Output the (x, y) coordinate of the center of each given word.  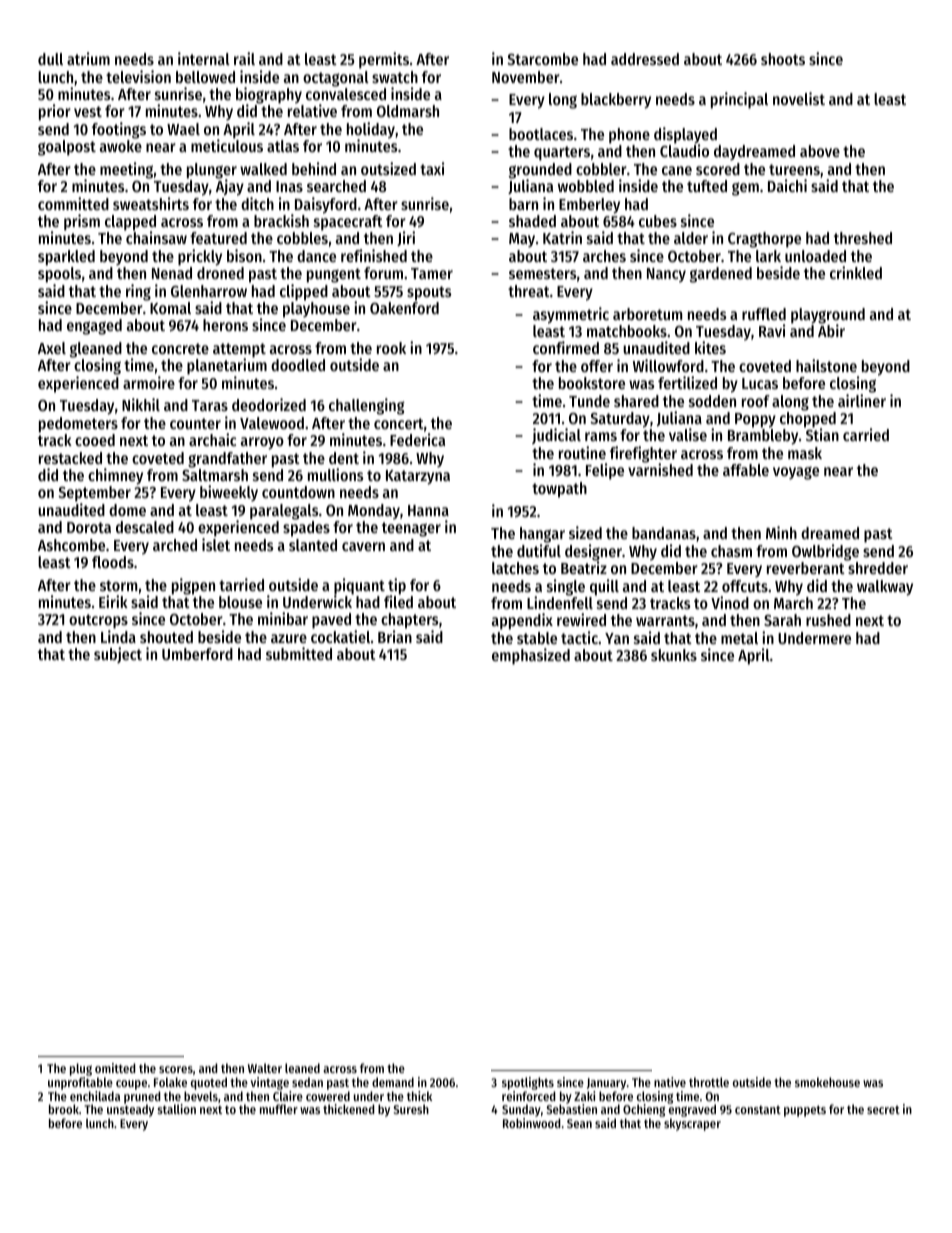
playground (828, 316)
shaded (532, 221)
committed (73, 203)
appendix (522, 621)
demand (393, 1082)
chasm (731, 551)
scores (176, 1069)
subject (118, 655)
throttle (709, 1082)
